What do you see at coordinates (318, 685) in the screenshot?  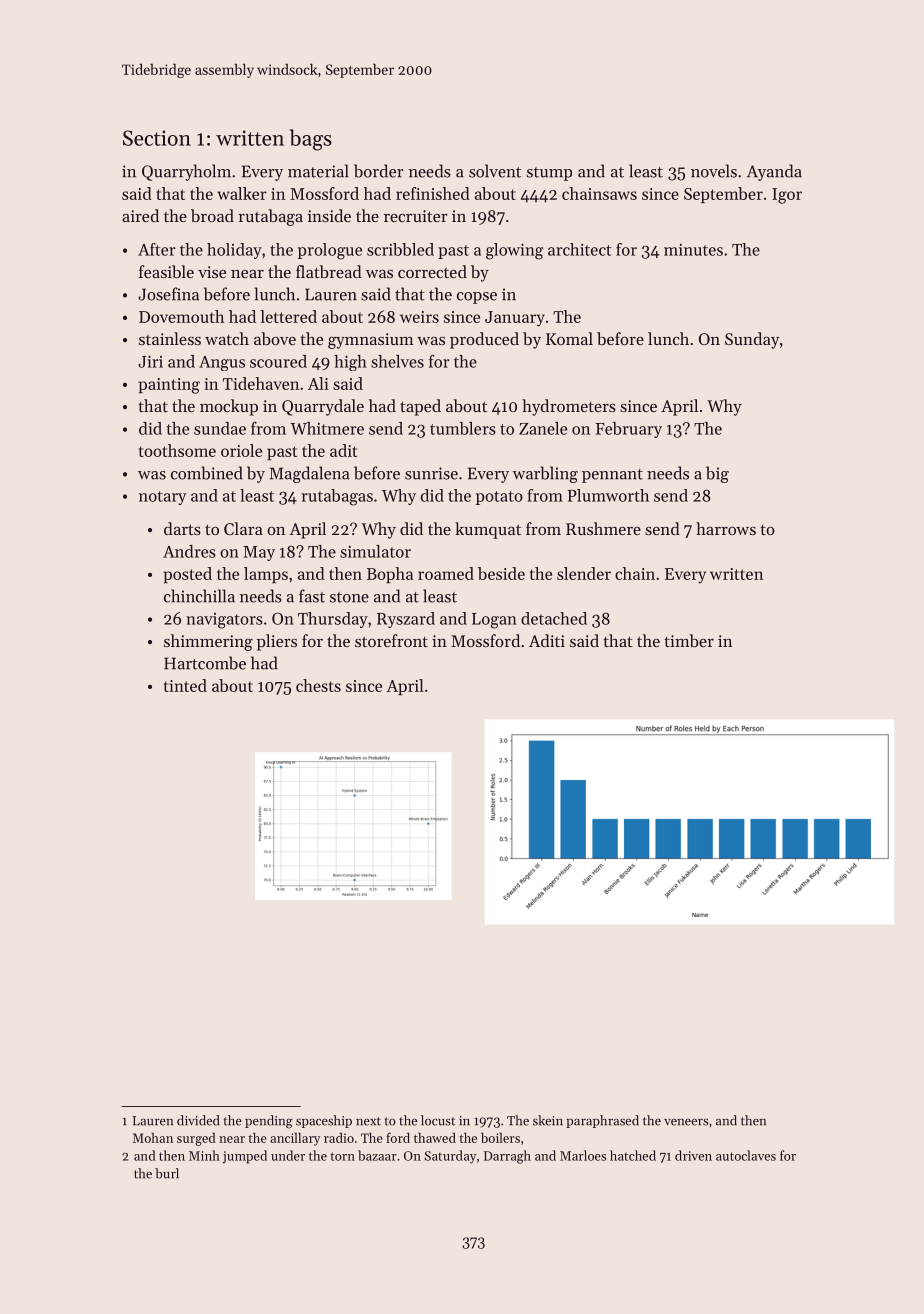 I see `chests` at bounding box center [318, 685].
